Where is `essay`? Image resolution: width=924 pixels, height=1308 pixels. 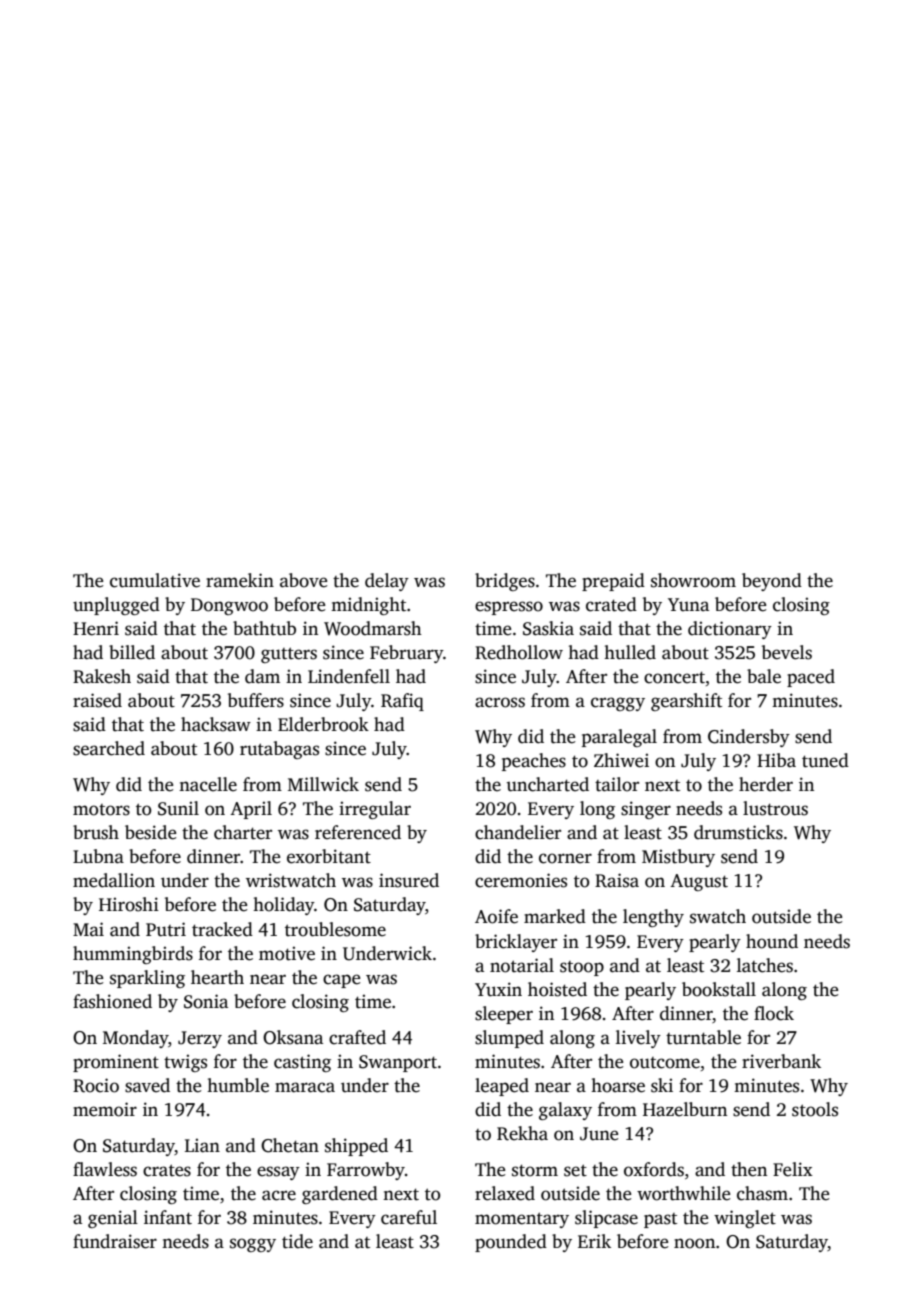 essay is located at coordinates (278, 1173).
